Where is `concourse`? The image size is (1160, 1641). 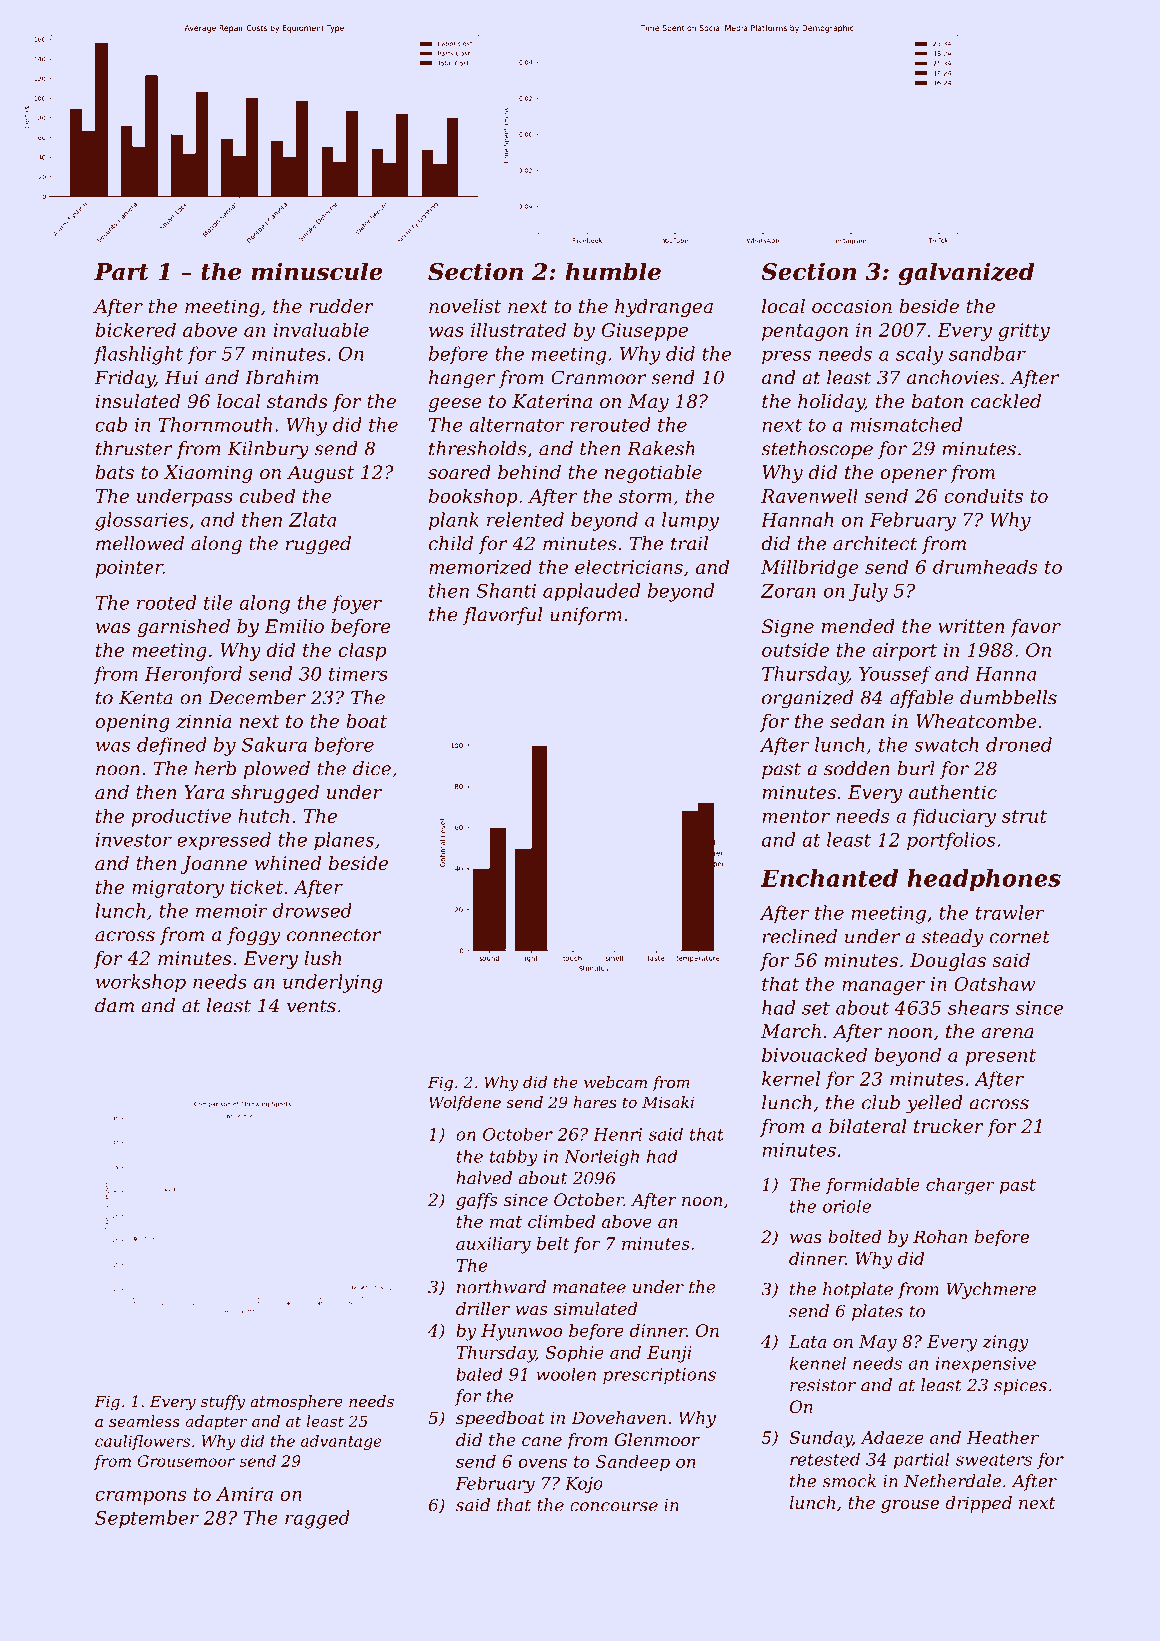 concourse is located at coordinates (614, 1507).
